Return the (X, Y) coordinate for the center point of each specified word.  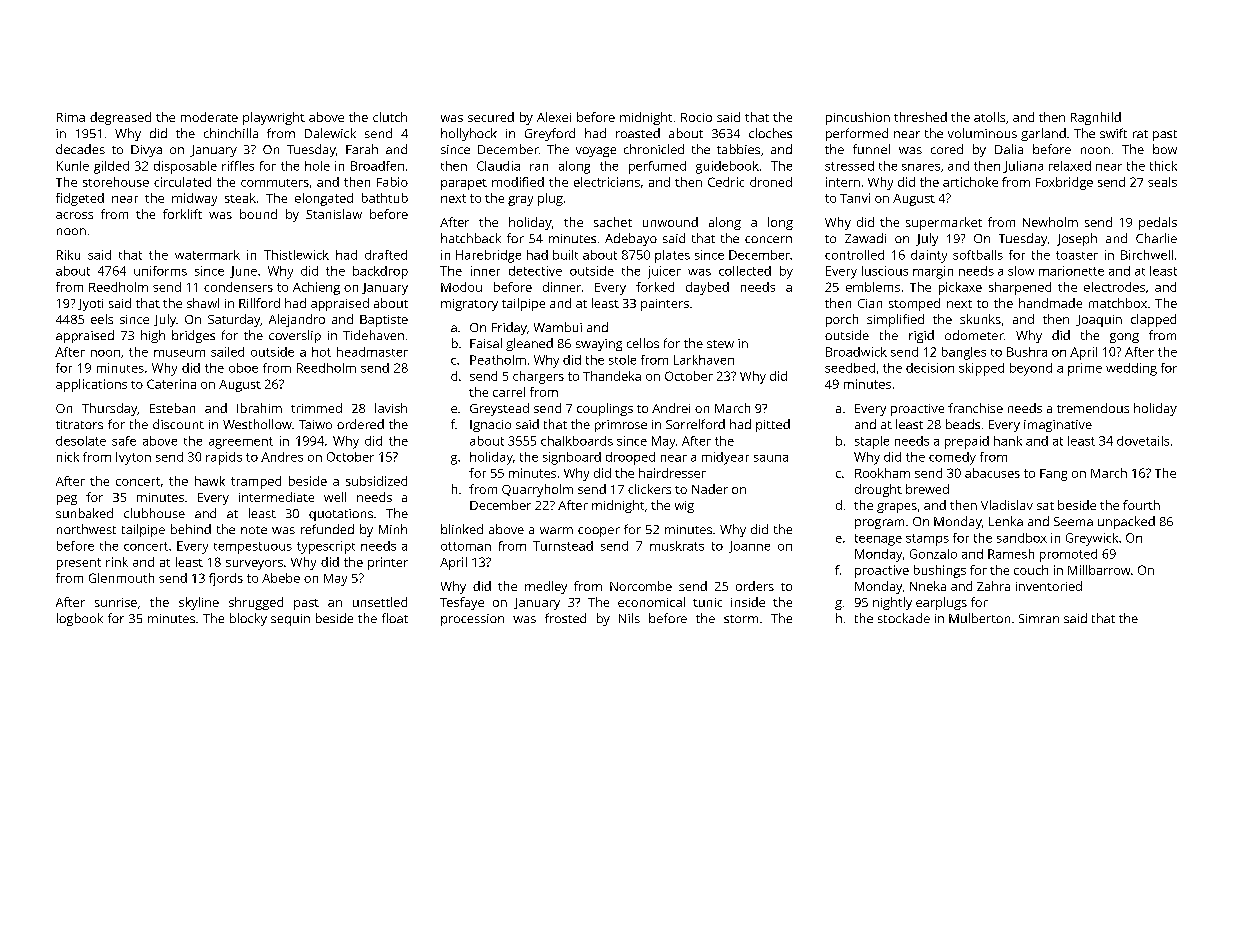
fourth (1141, 505)
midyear (725, 458)
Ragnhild (1096, 118)
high (153, 336)
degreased (120, 118)
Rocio (696, 117)
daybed (707, 288)
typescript (326, 547)
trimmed (316, 408)
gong (1124, 338)
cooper (599, 532)
